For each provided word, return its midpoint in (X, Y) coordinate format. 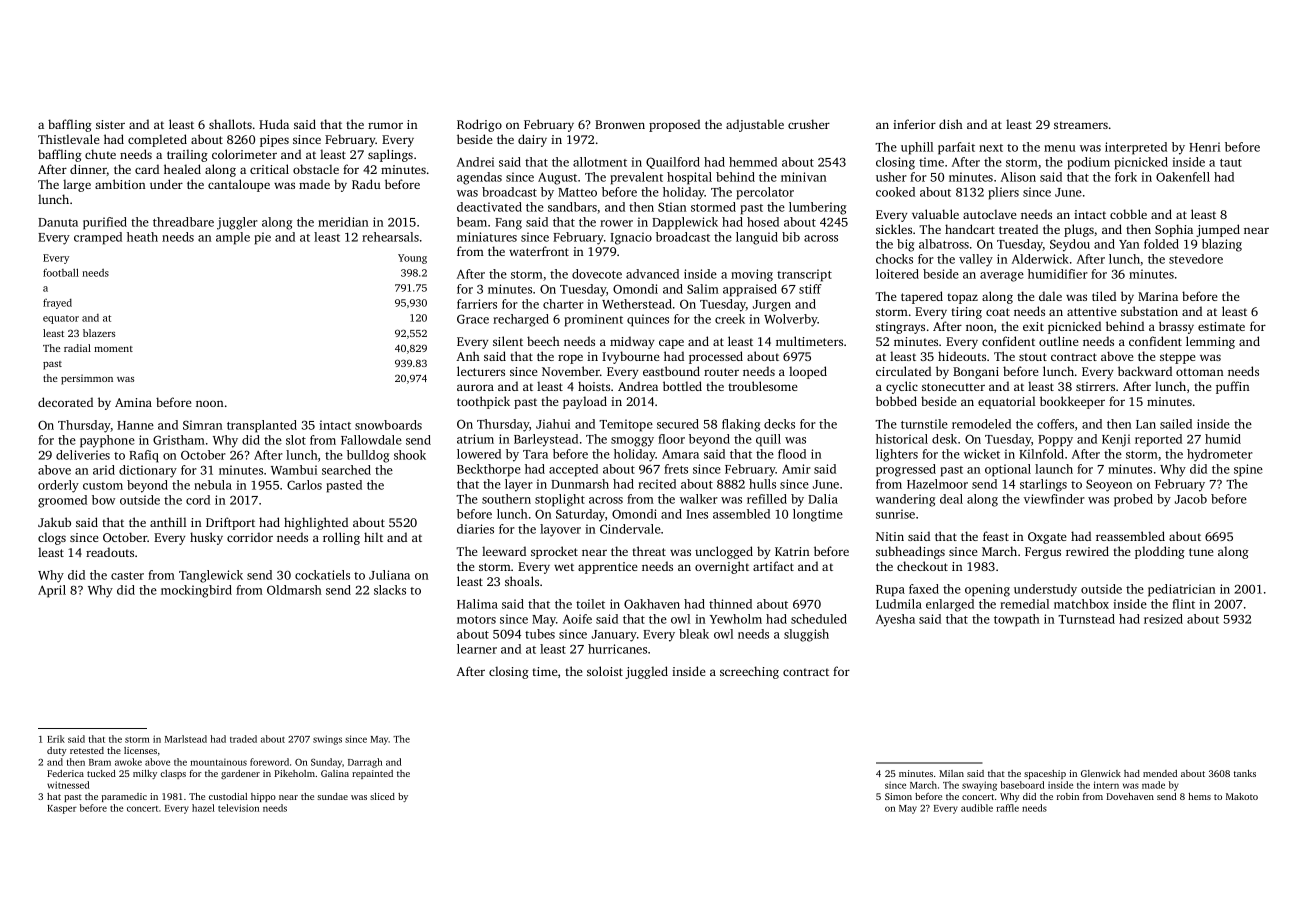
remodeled (981, 424)
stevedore (1196, 259)
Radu (366, 184)
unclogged (724, 552)
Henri (1204, 147)
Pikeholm (294, 773)
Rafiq (143, 456)
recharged (521, 320)
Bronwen (620, 124)
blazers (99, 333)
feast (996, 536)
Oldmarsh (294, 590)
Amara (680, 454)
